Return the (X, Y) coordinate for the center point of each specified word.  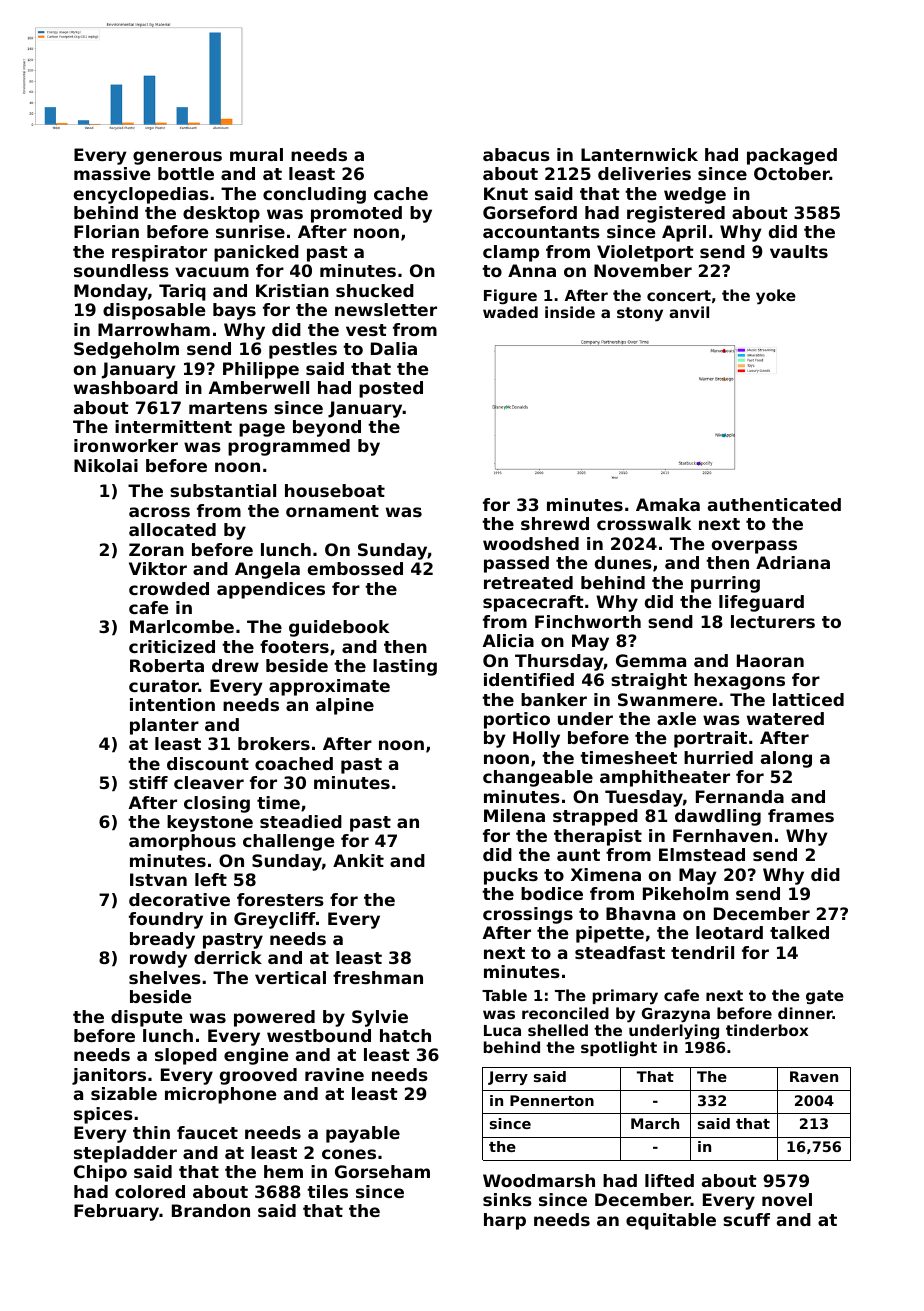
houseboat (335, 490)
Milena (514, 815)
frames (801, 815)
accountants (541, 232)
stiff (148, 782)
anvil (689, 312)
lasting (405, 667)
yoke (776, 297)
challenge (288, 842)
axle (676, 718)
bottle (186, 173)
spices (103, 1115)
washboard (126, 387)
